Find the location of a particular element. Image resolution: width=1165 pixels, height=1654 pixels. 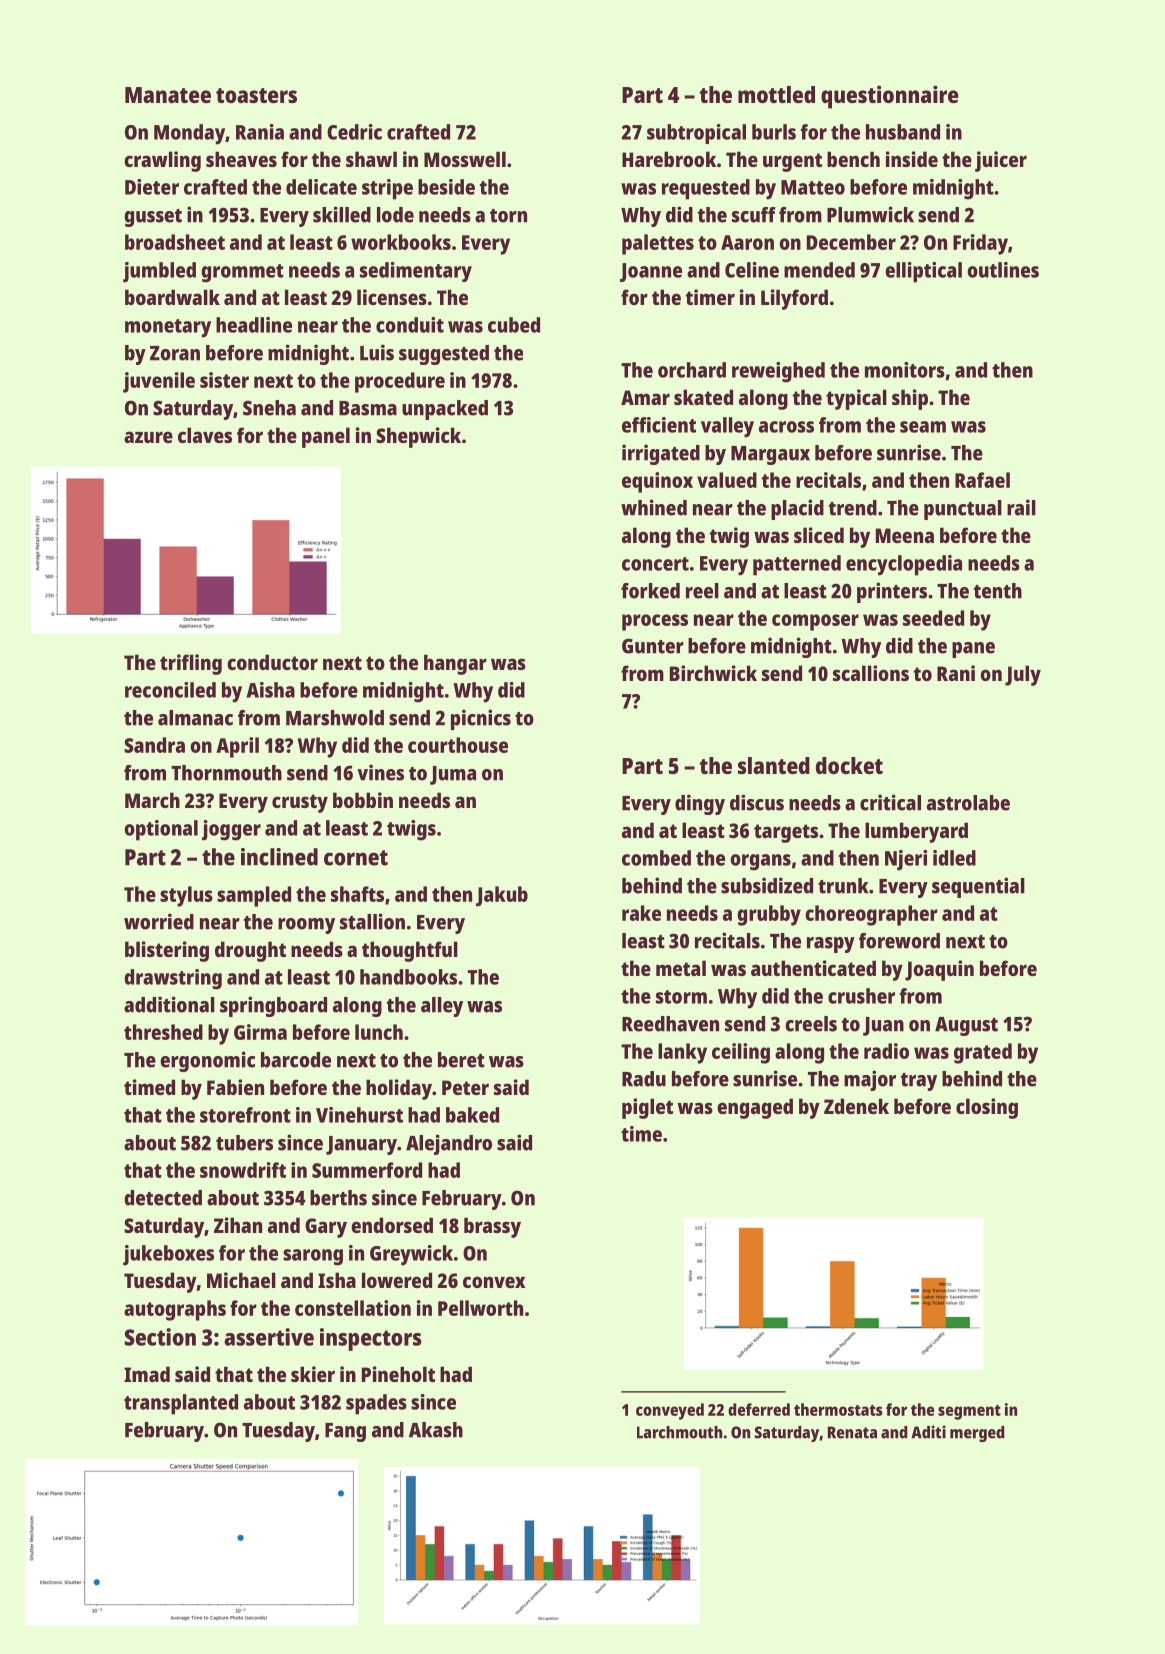

claves is located at coordinates (205, 435).
